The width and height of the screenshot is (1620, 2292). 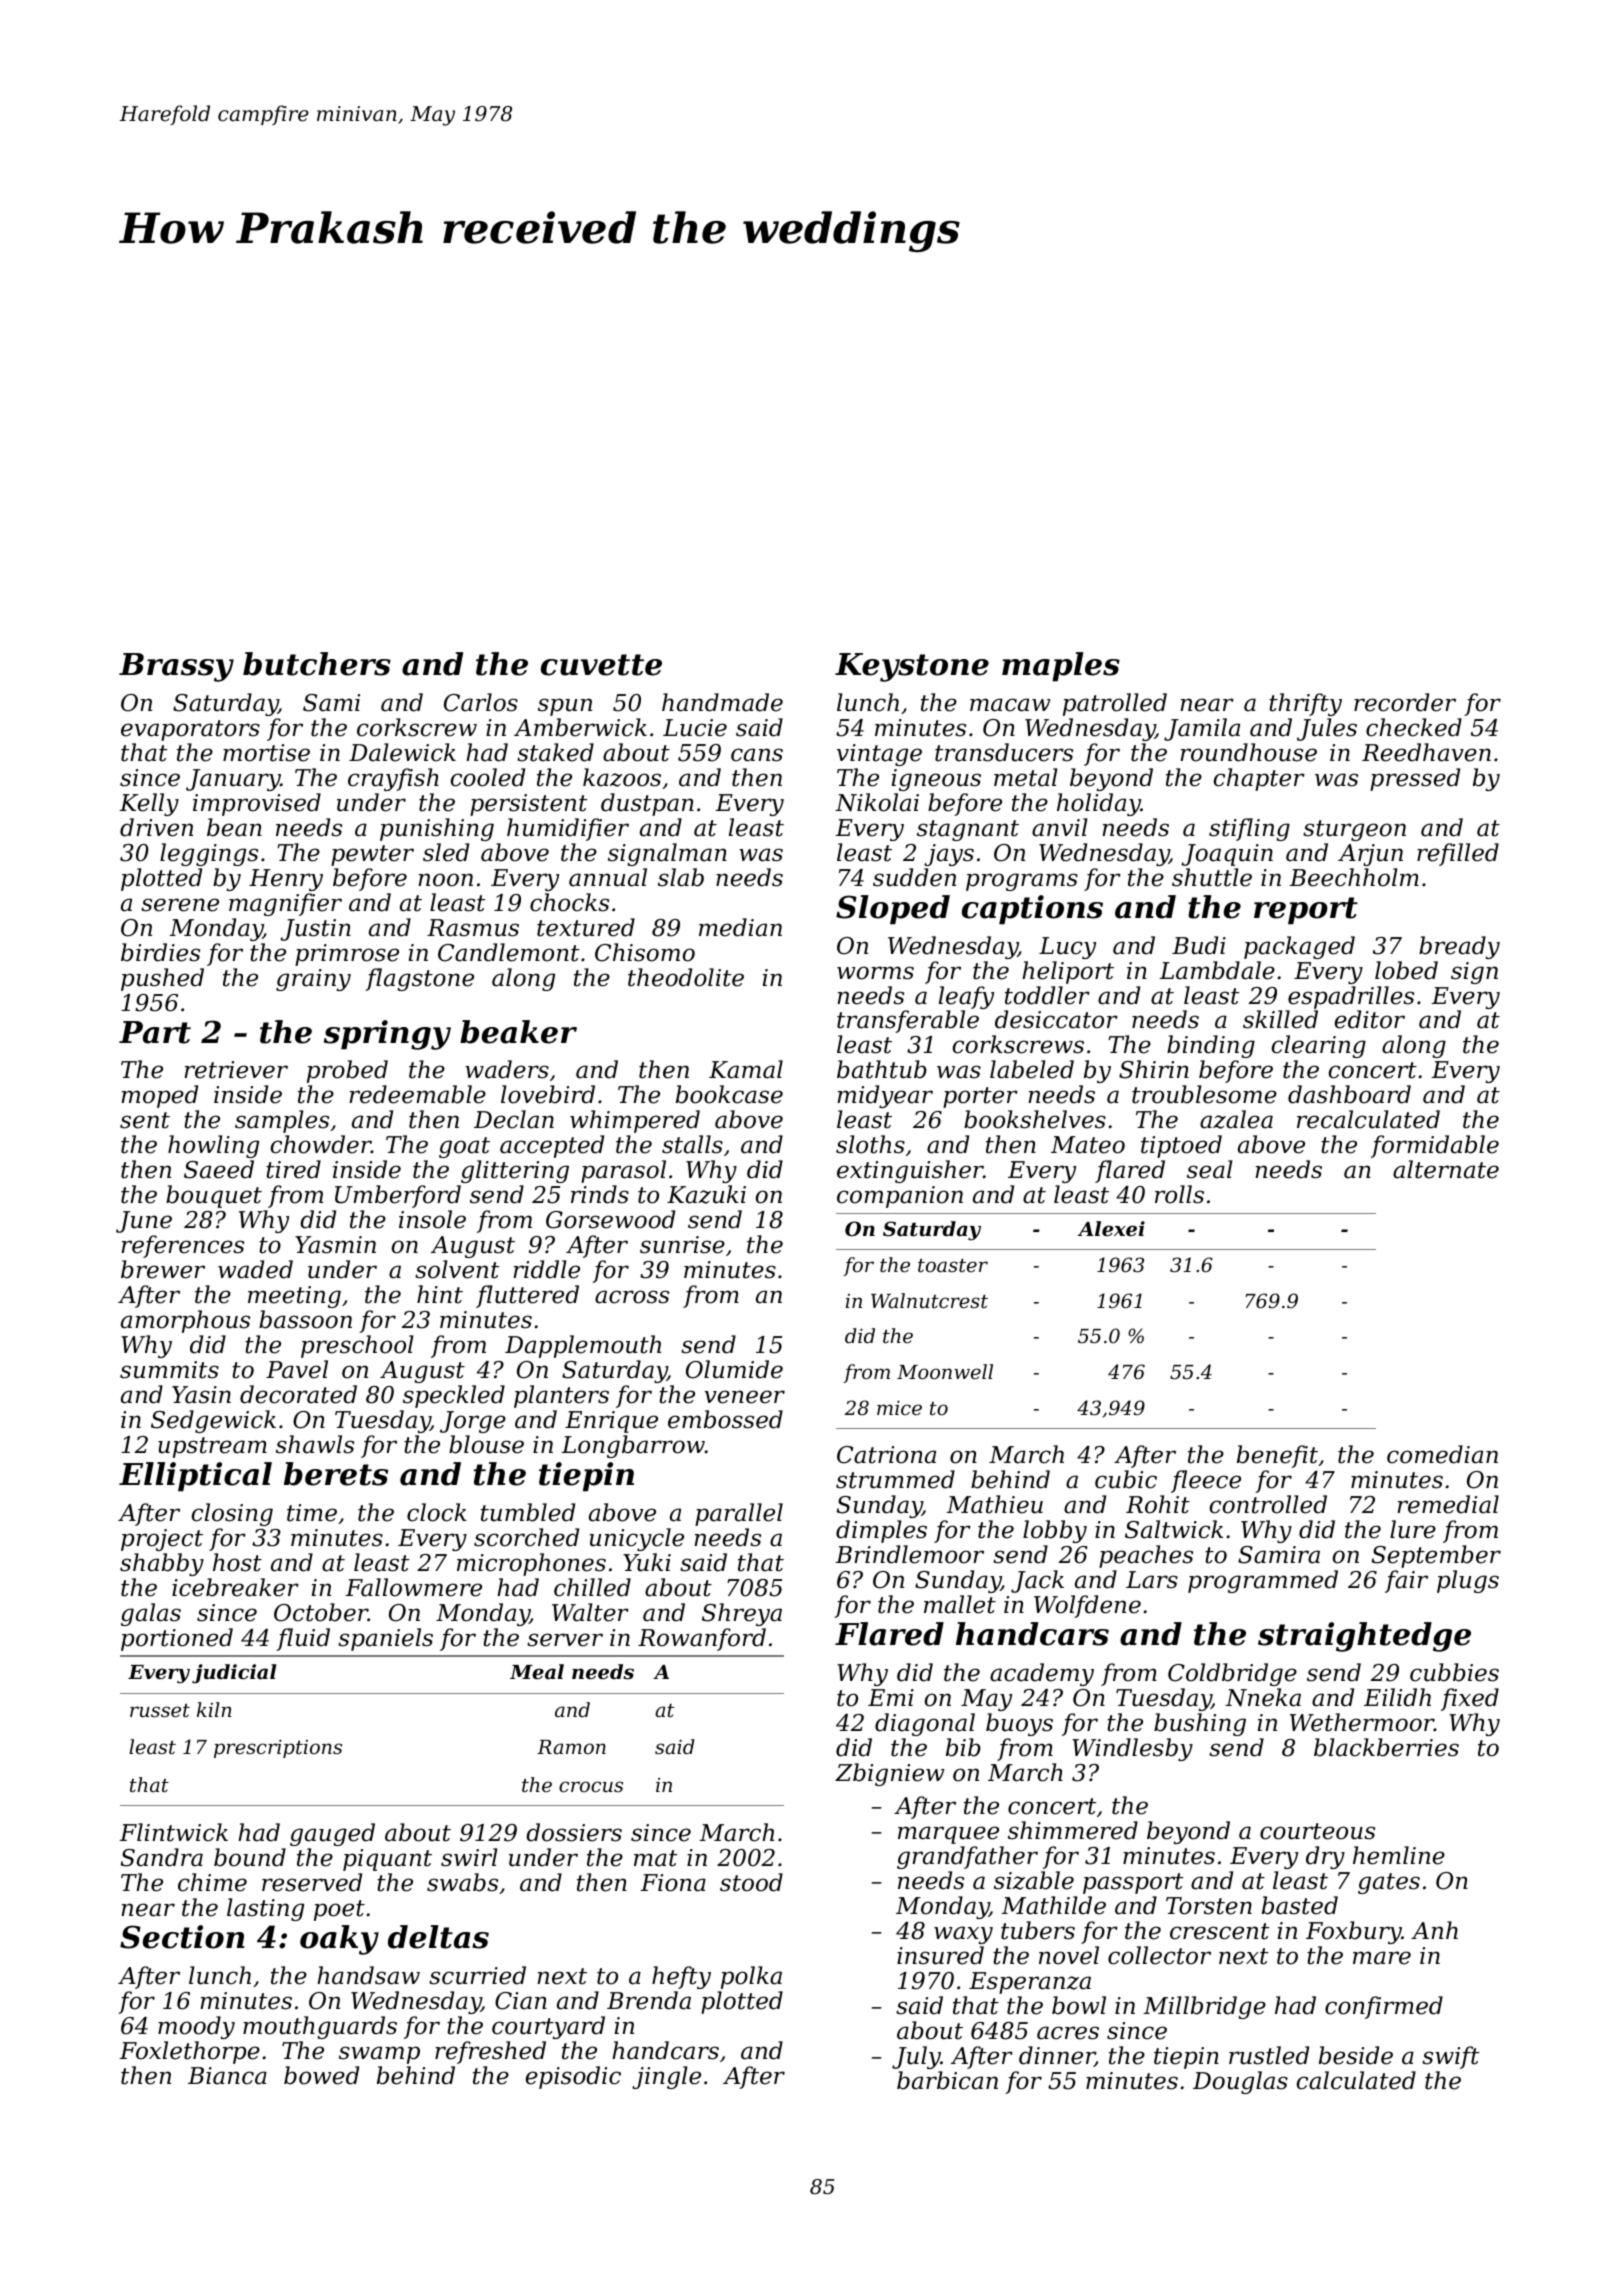 What do you see at coordinates (1446, 1169) in the screenshot?
I see `alternate` at bounding box center [1446, 1169].
